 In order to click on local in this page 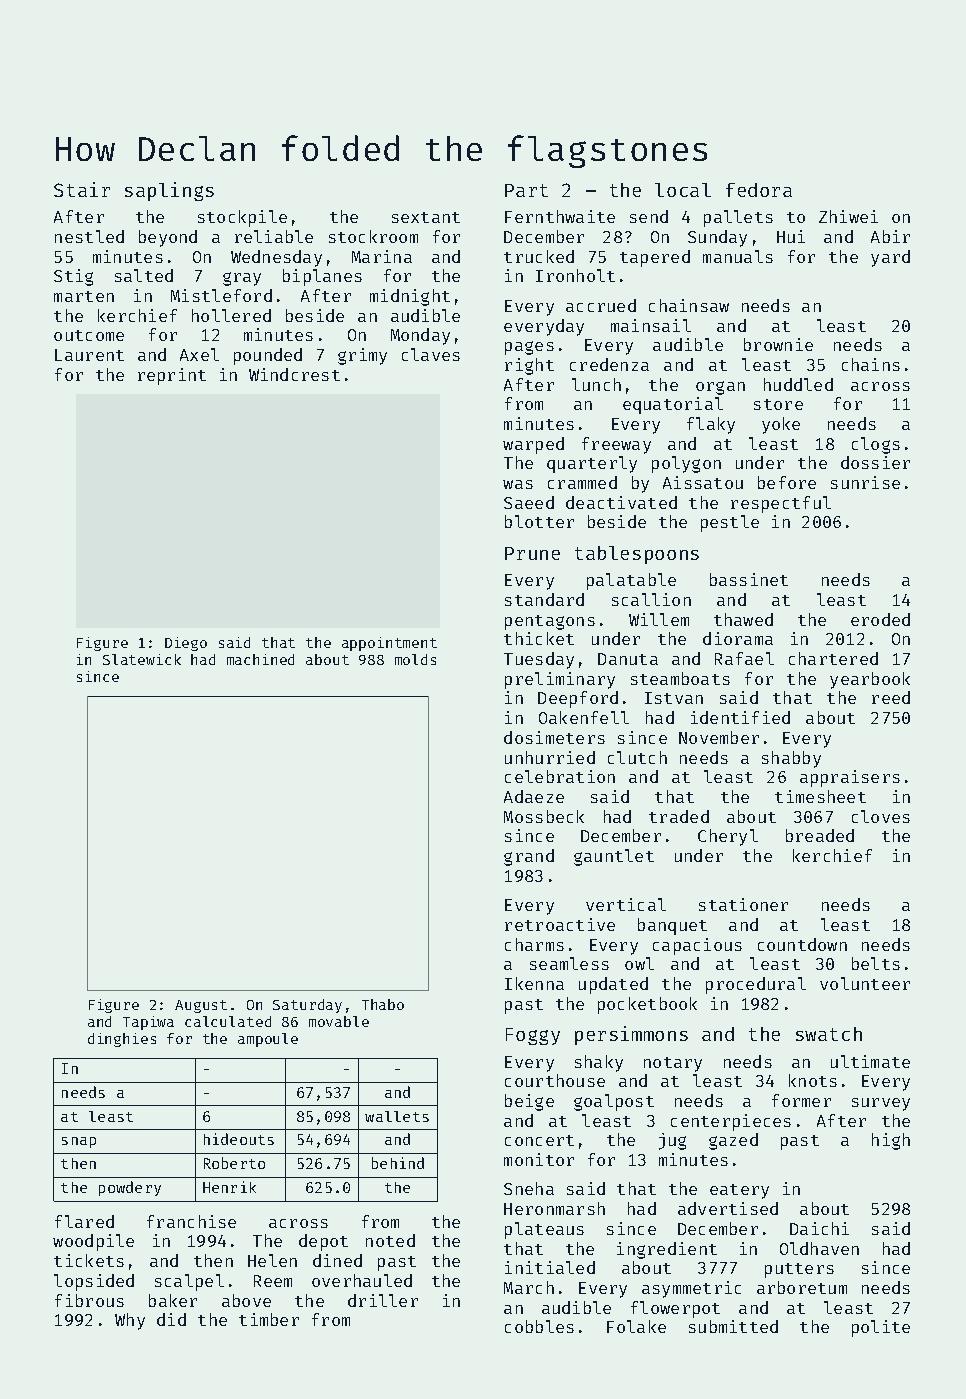, I will do `click(683, 190)`.
